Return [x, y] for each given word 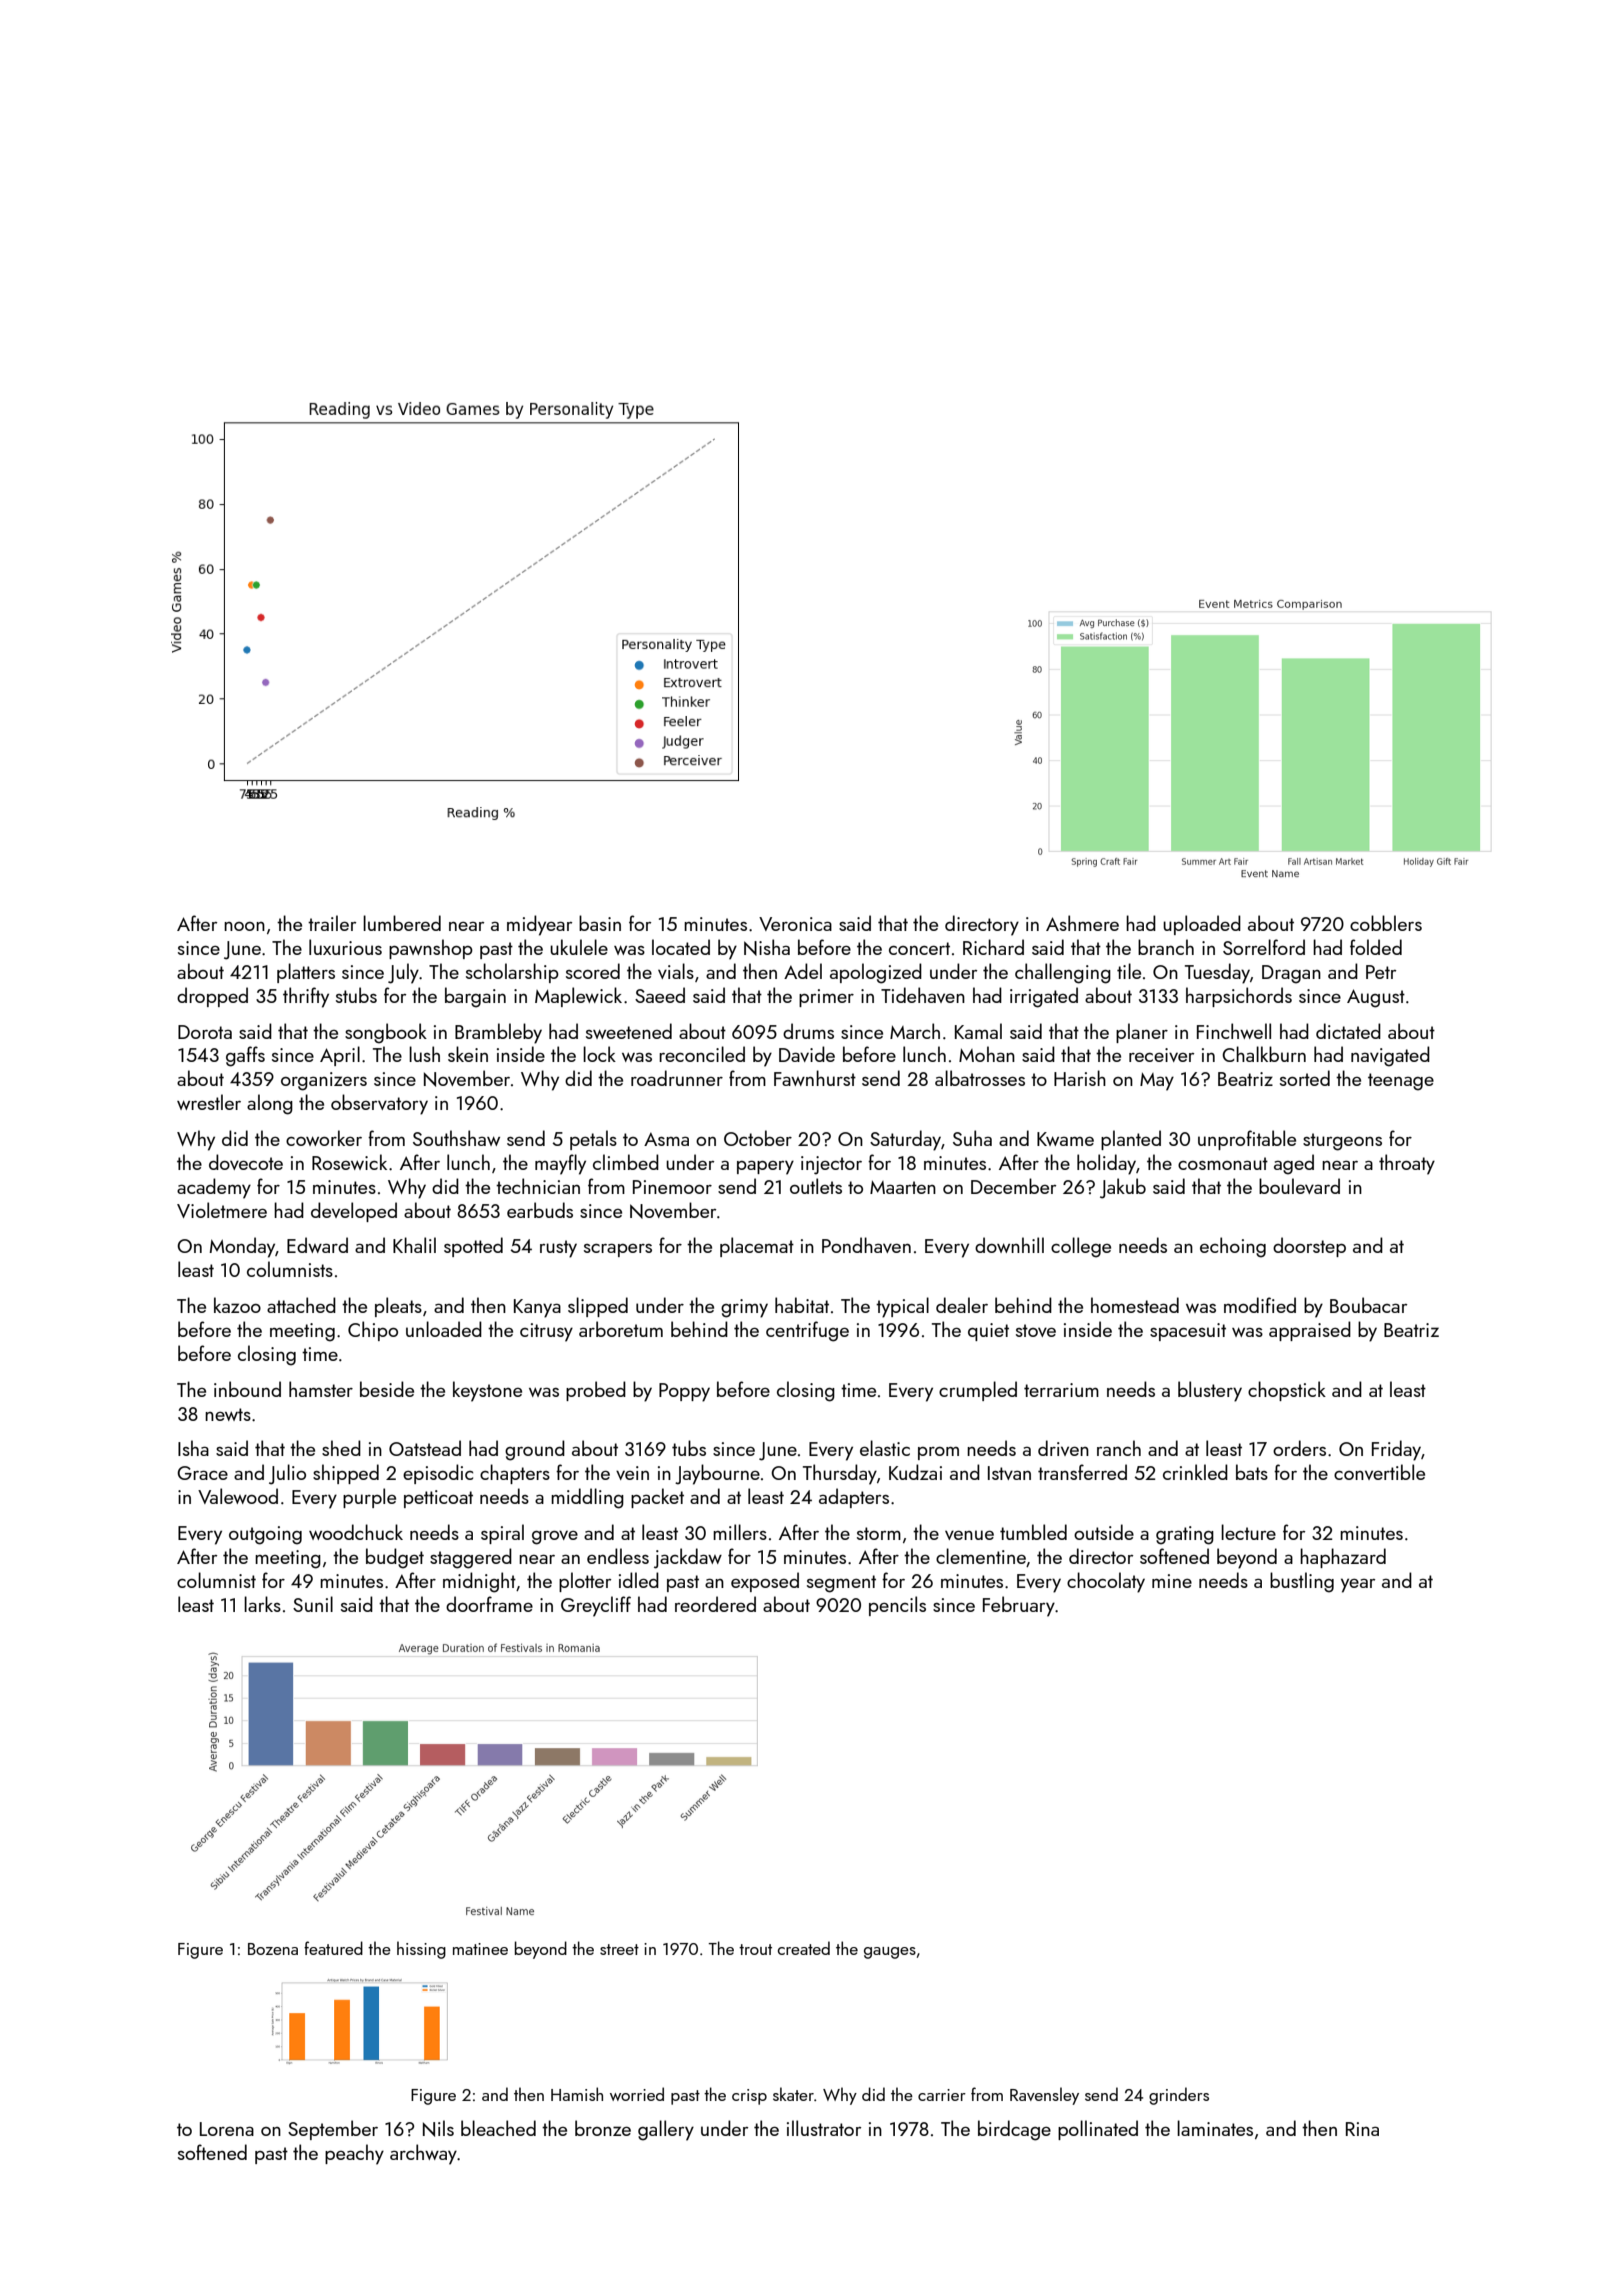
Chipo [373, 1331]
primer [826, 998]
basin [600, 923]
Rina [1362, 2129]
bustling [1302, 1582]
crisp [749, 2097]
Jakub [1123, 1188]
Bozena [273, 1949]
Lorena [227, 2129]
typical [902, 1307]
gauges [890, 1953]
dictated [1348, 1031]
